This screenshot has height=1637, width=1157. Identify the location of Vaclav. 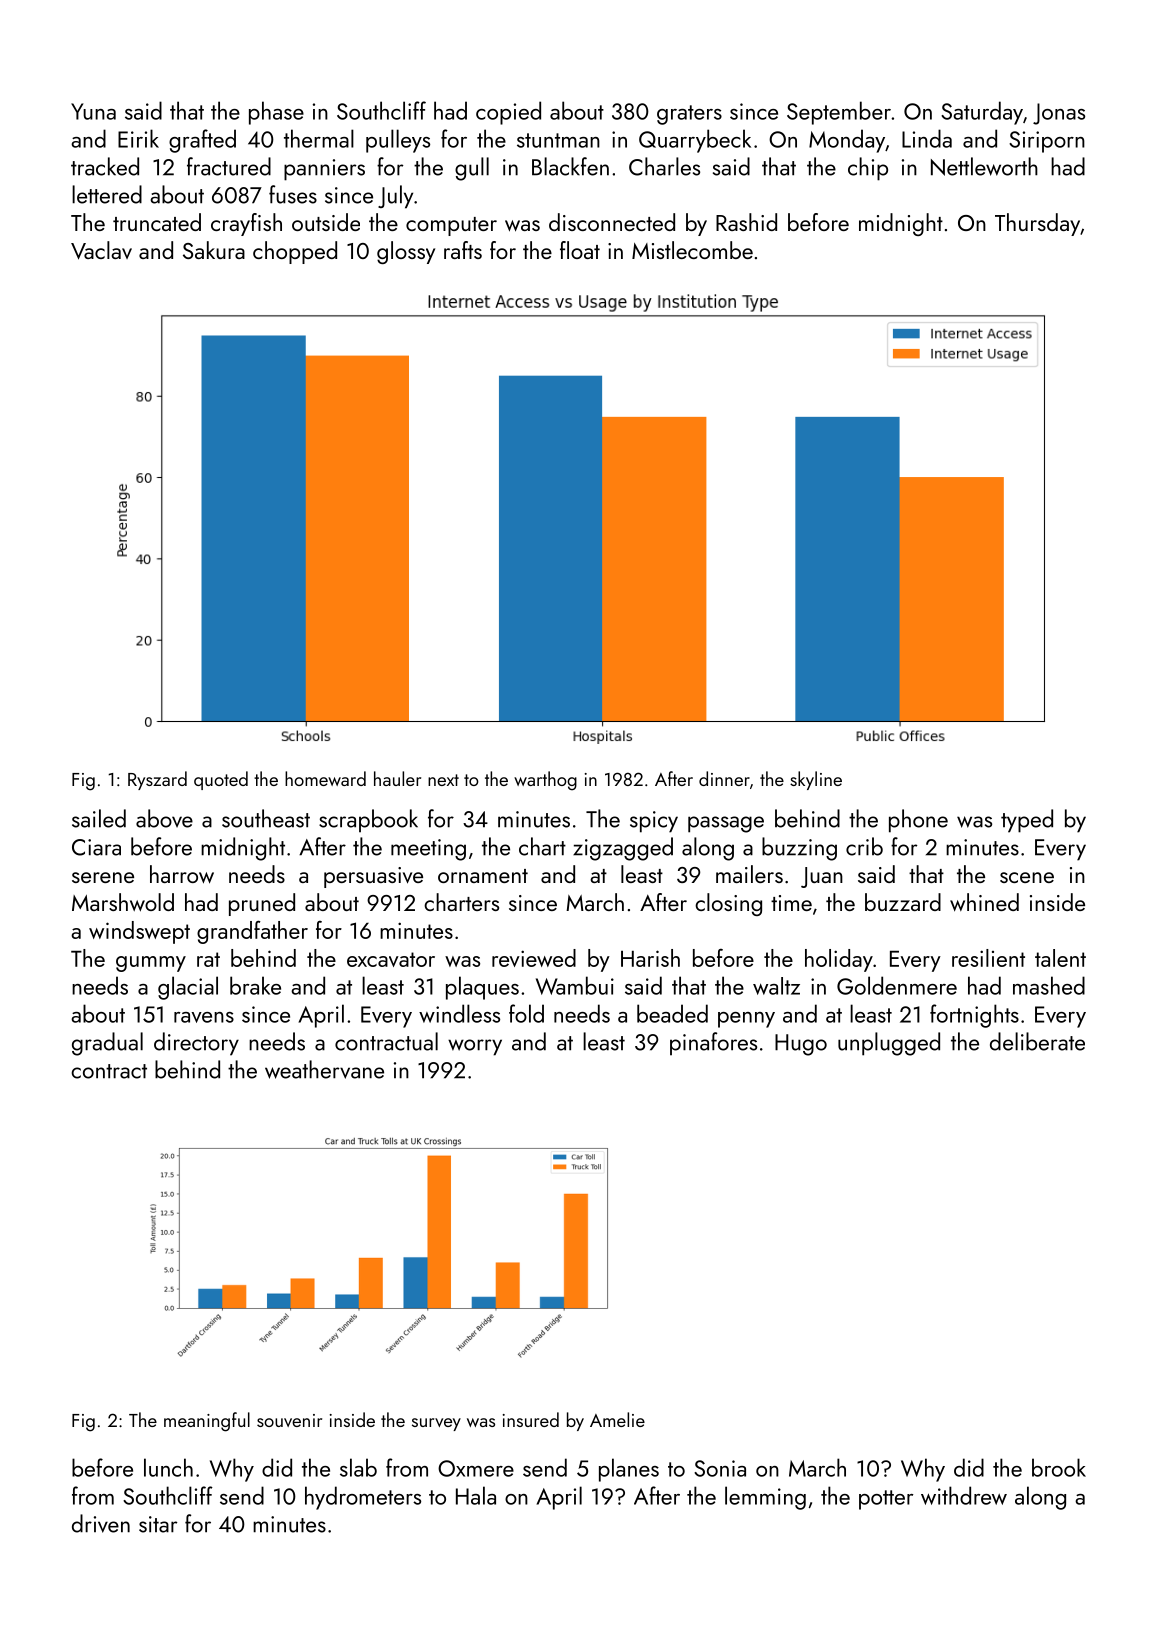
(101, 250).
